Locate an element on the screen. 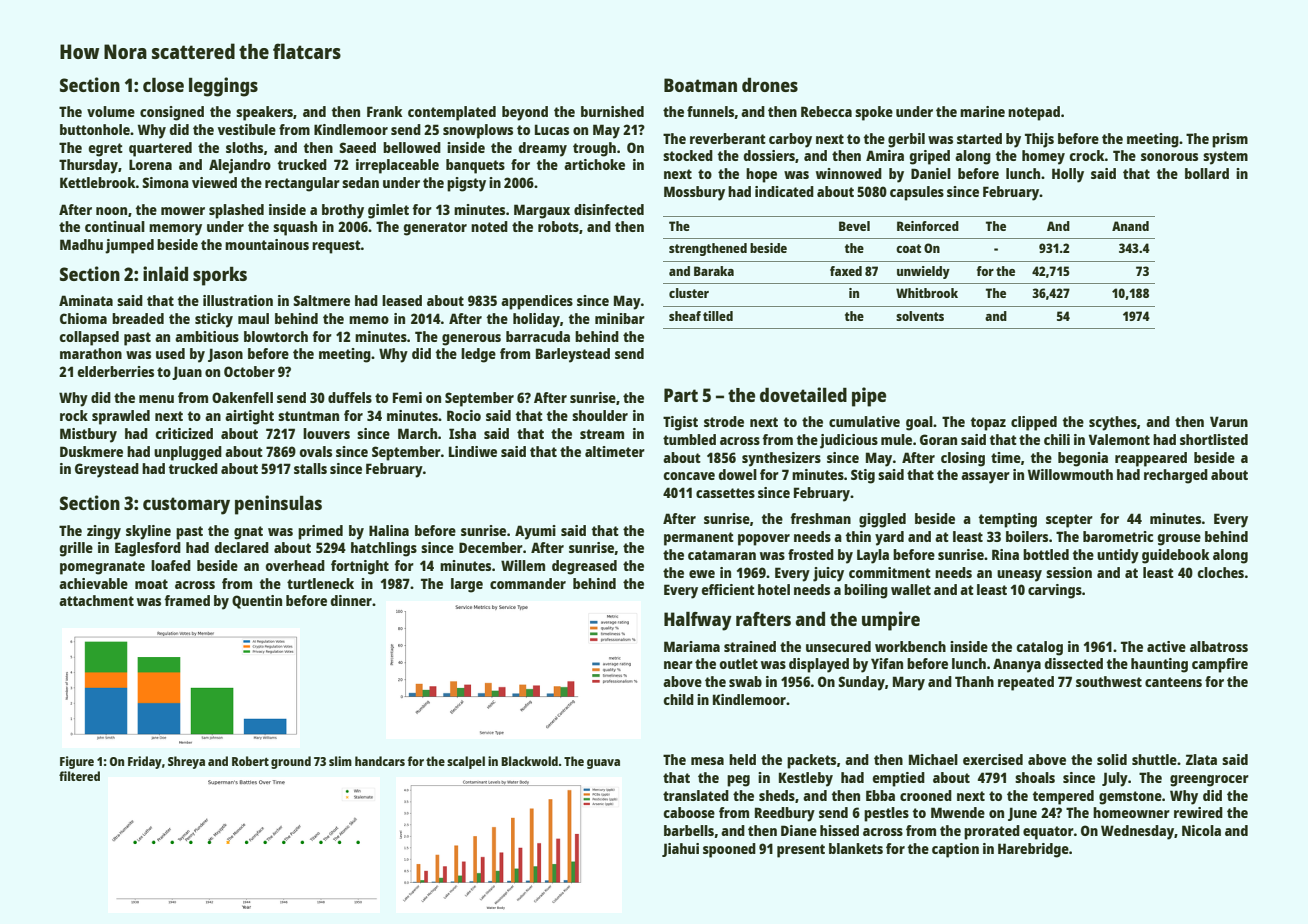 The width and height of the screenshot is (1308, 924). mower is located at coordinates (183, 211).
